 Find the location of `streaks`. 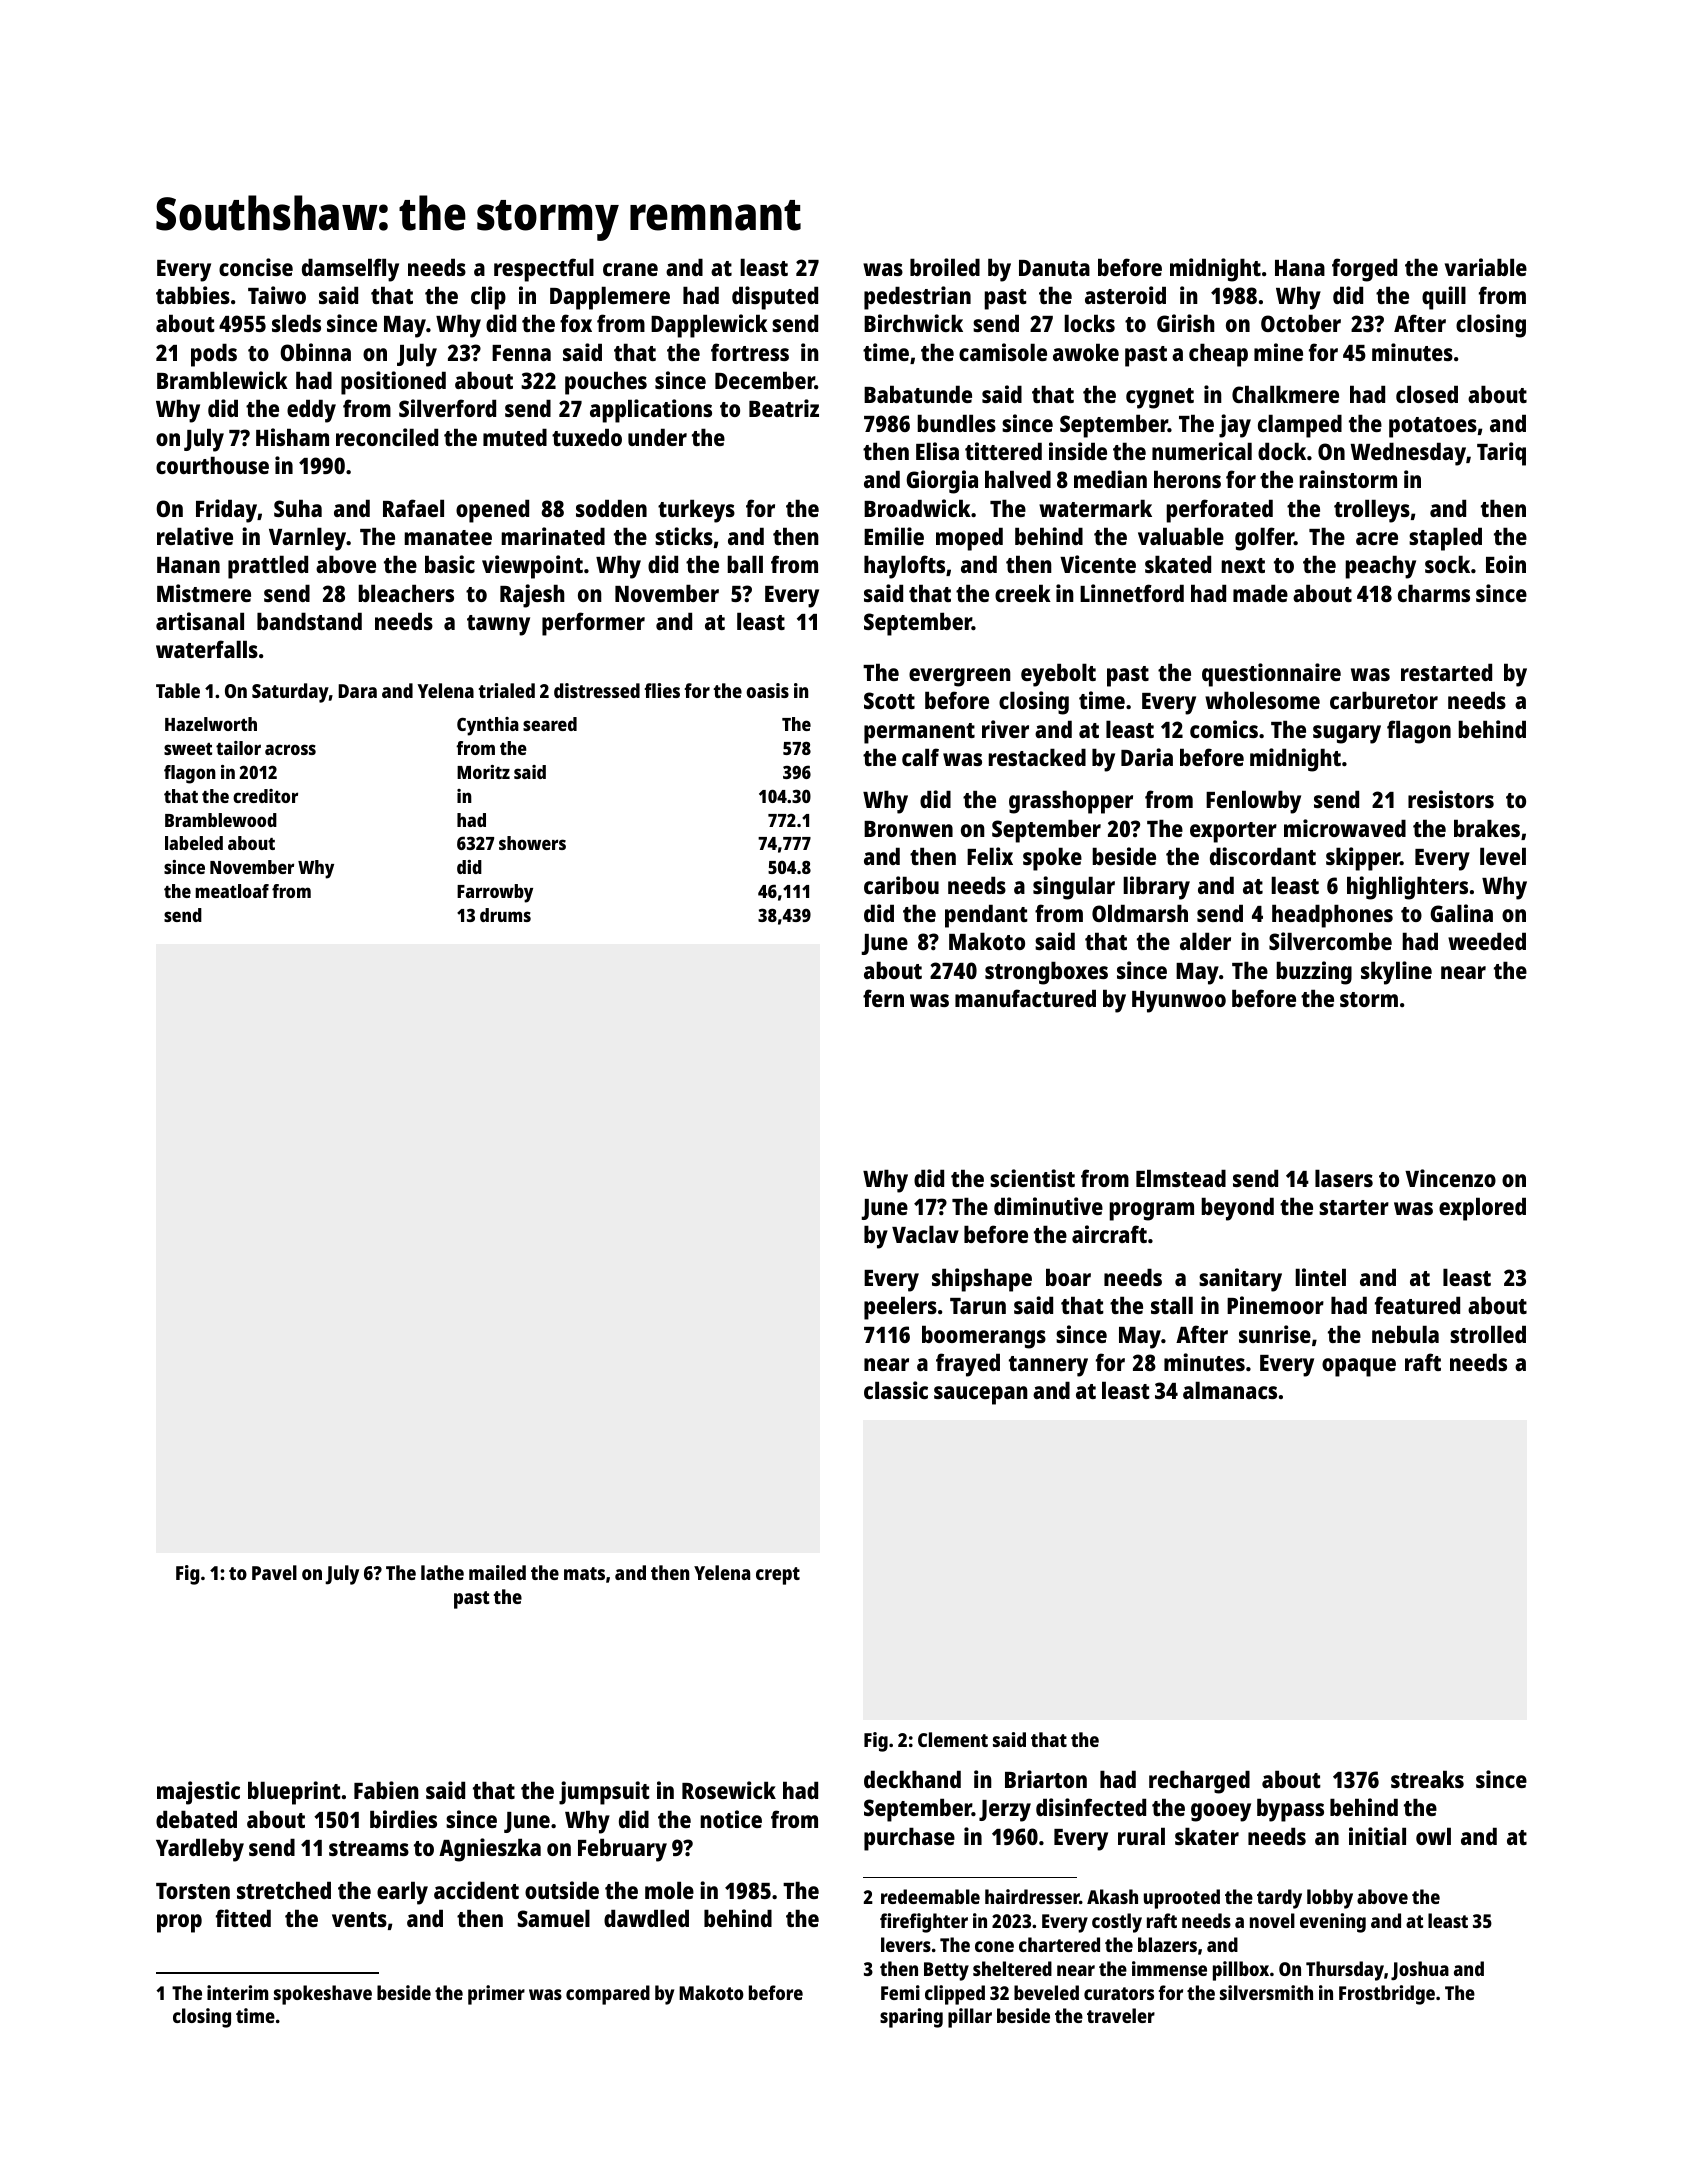

streaks is located at coordinates (1427, 1779).
